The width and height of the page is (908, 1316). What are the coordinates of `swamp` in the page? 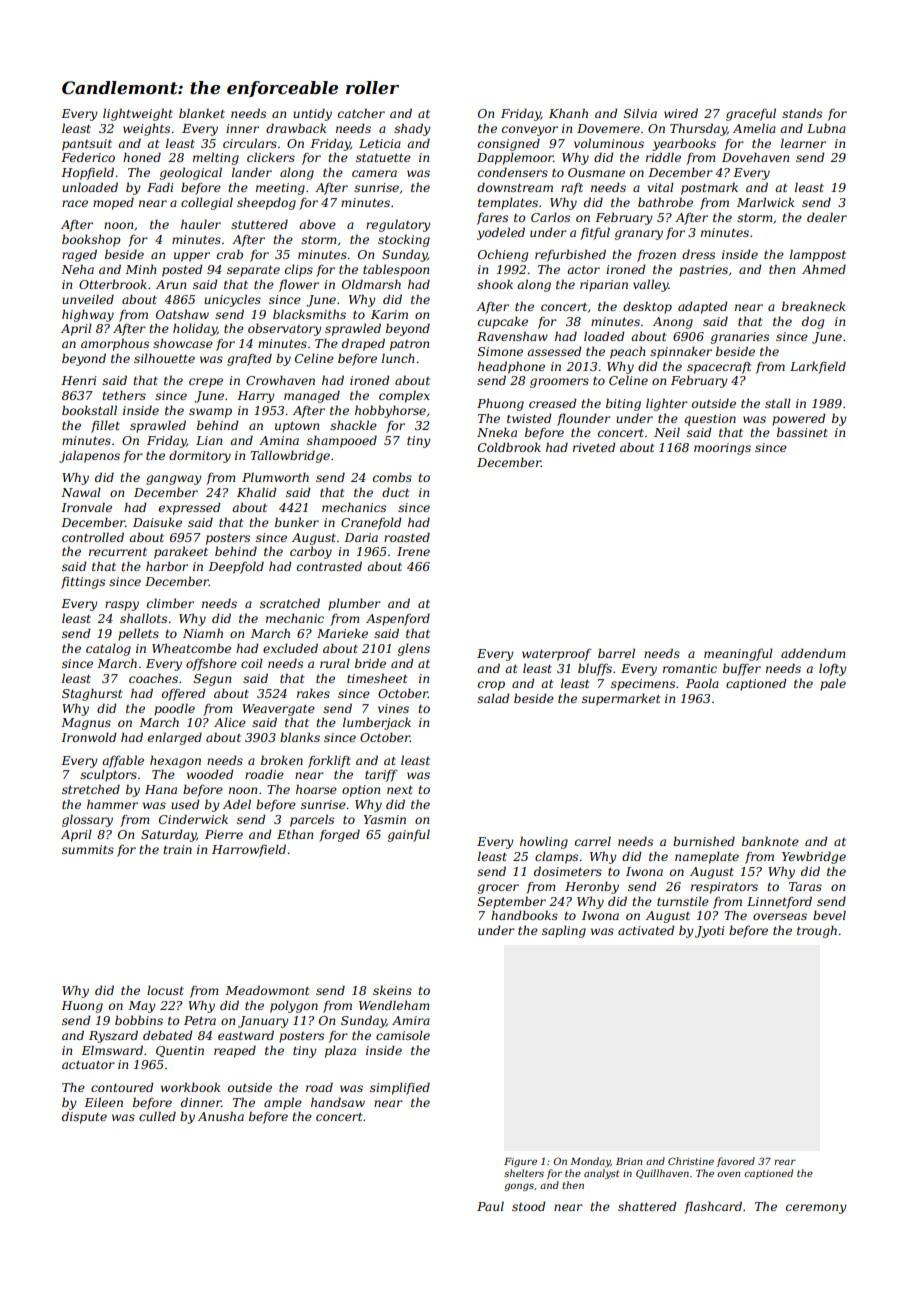 It's located at (210, 413).
